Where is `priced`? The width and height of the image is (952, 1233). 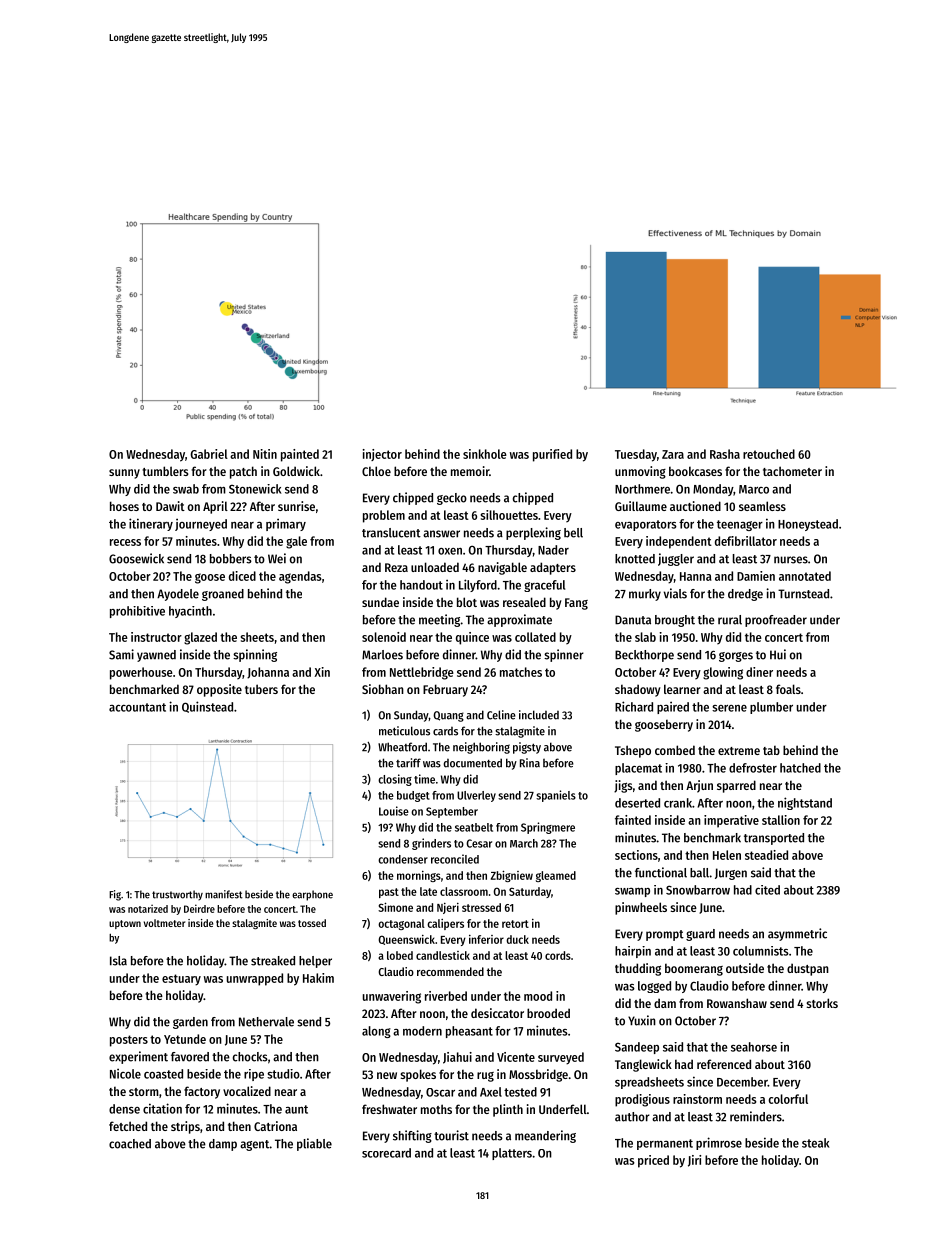 priced is located at coordinates (653, 1161).
